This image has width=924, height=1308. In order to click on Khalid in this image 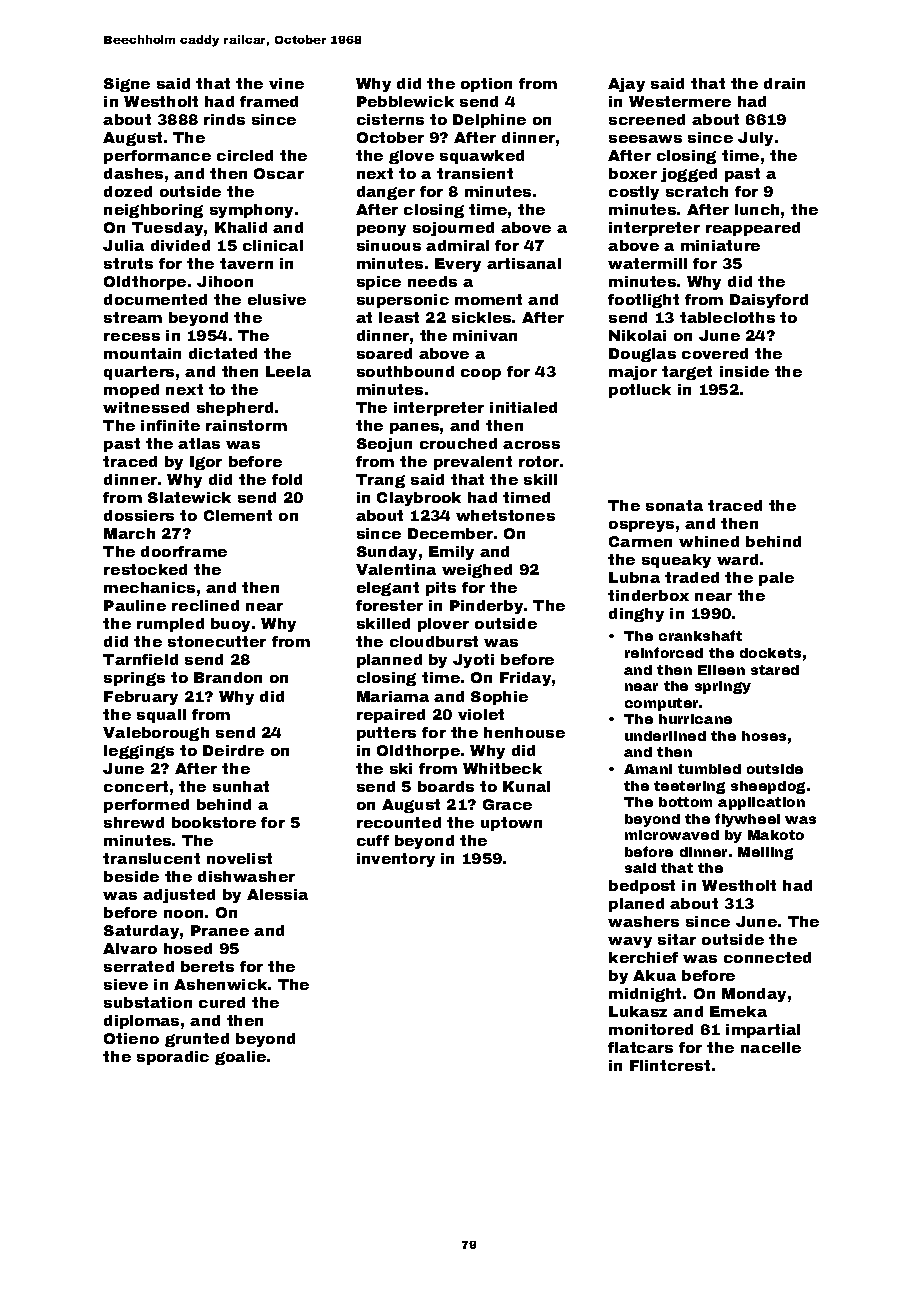, I will do `click(241, 227)`.
